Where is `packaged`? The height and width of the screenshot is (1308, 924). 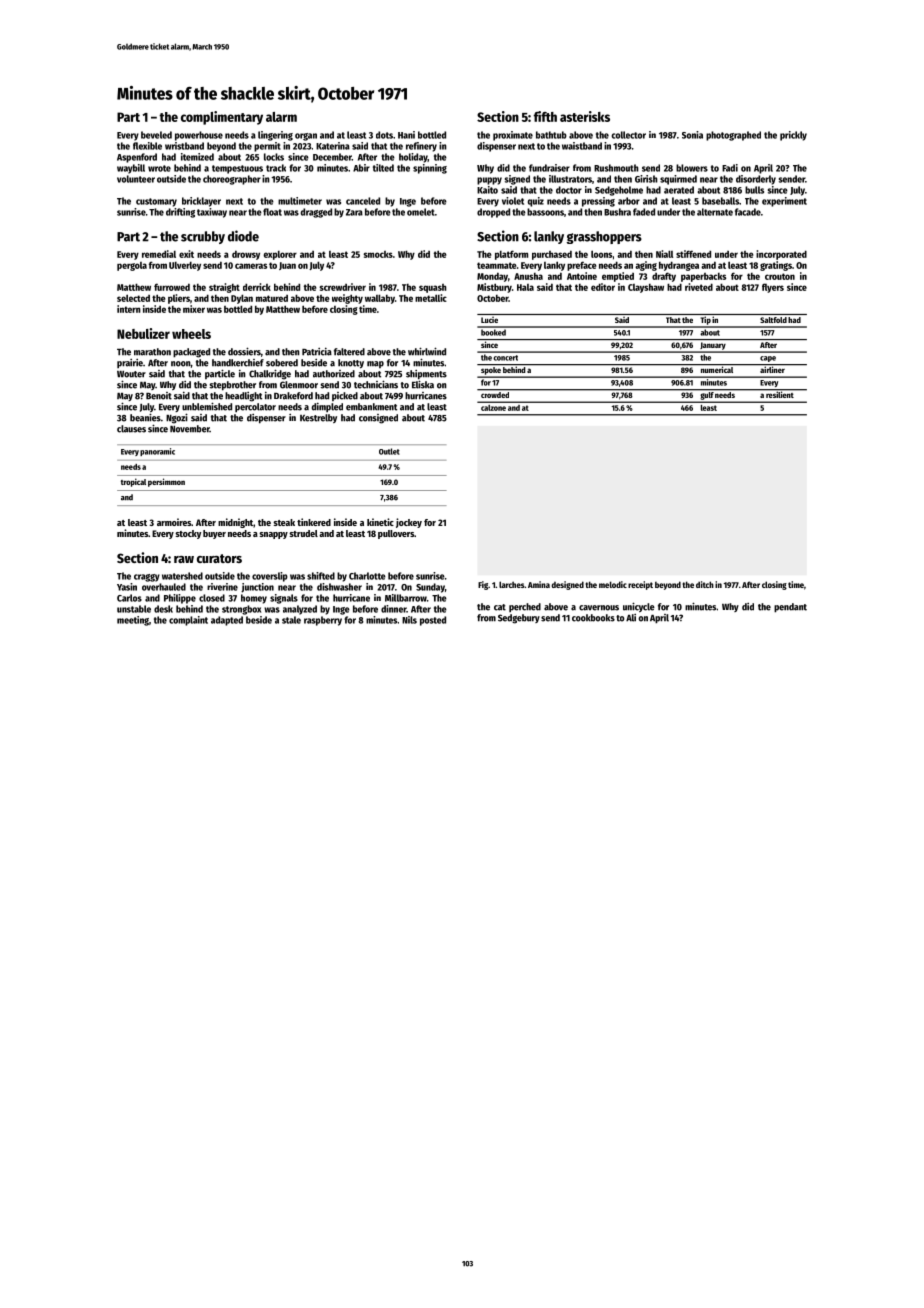
packaged is located at coordinates (191, 353).
